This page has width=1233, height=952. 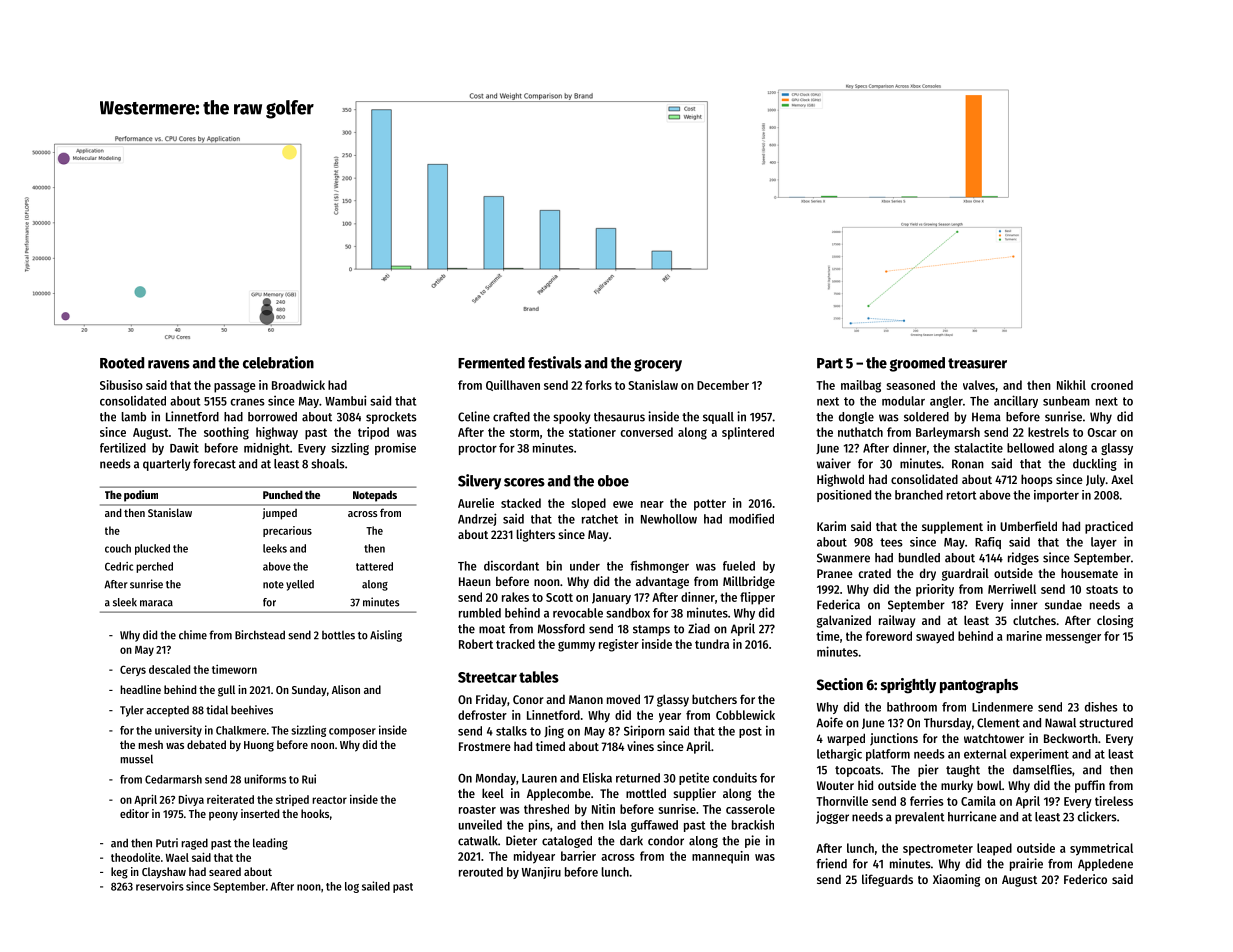 What do you see at coordinates (287, 531) in the page?
I see `precarious` at bounding box center [287, 531].
